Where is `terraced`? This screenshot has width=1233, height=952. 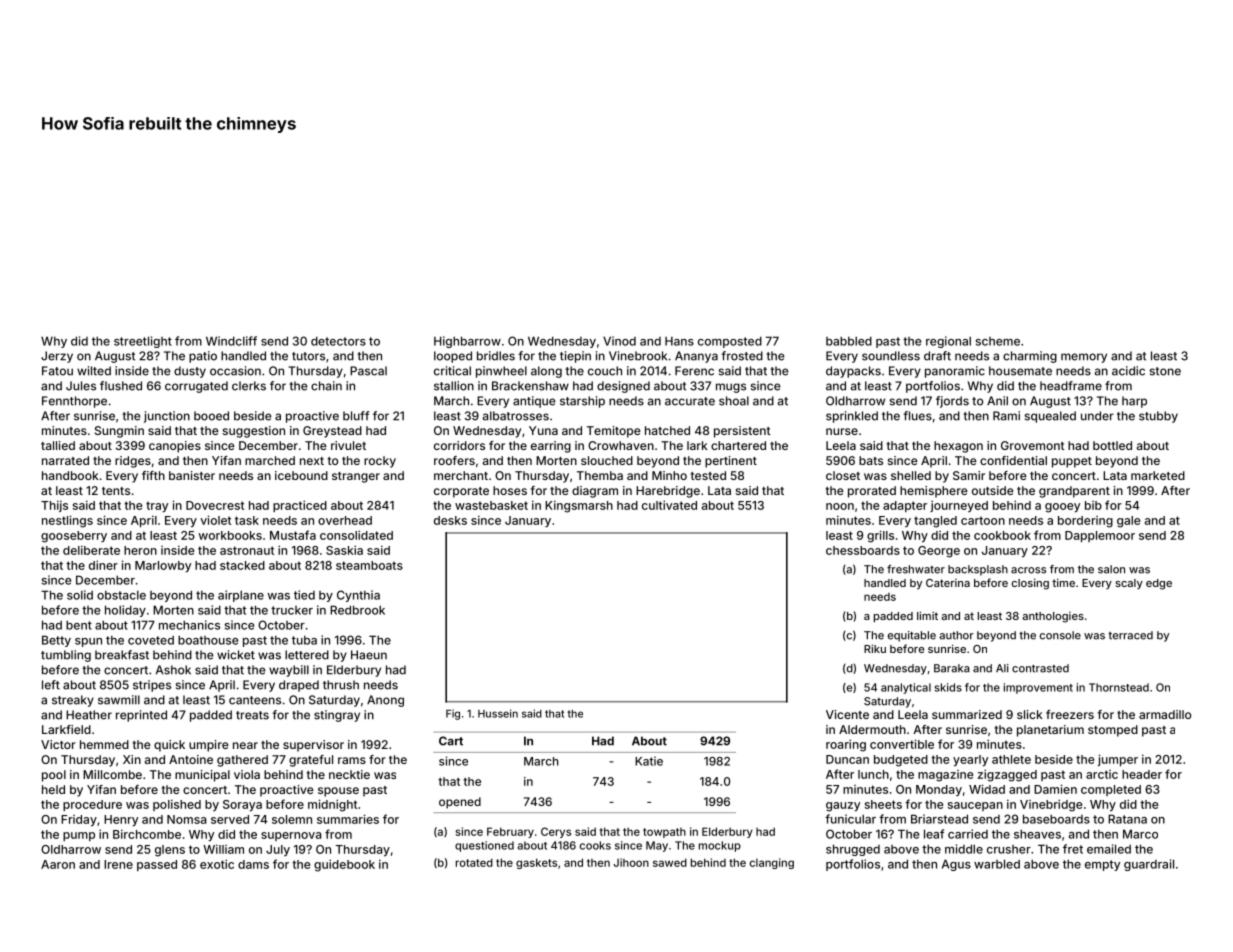
terraced is located at coordinates (1130, 635).
